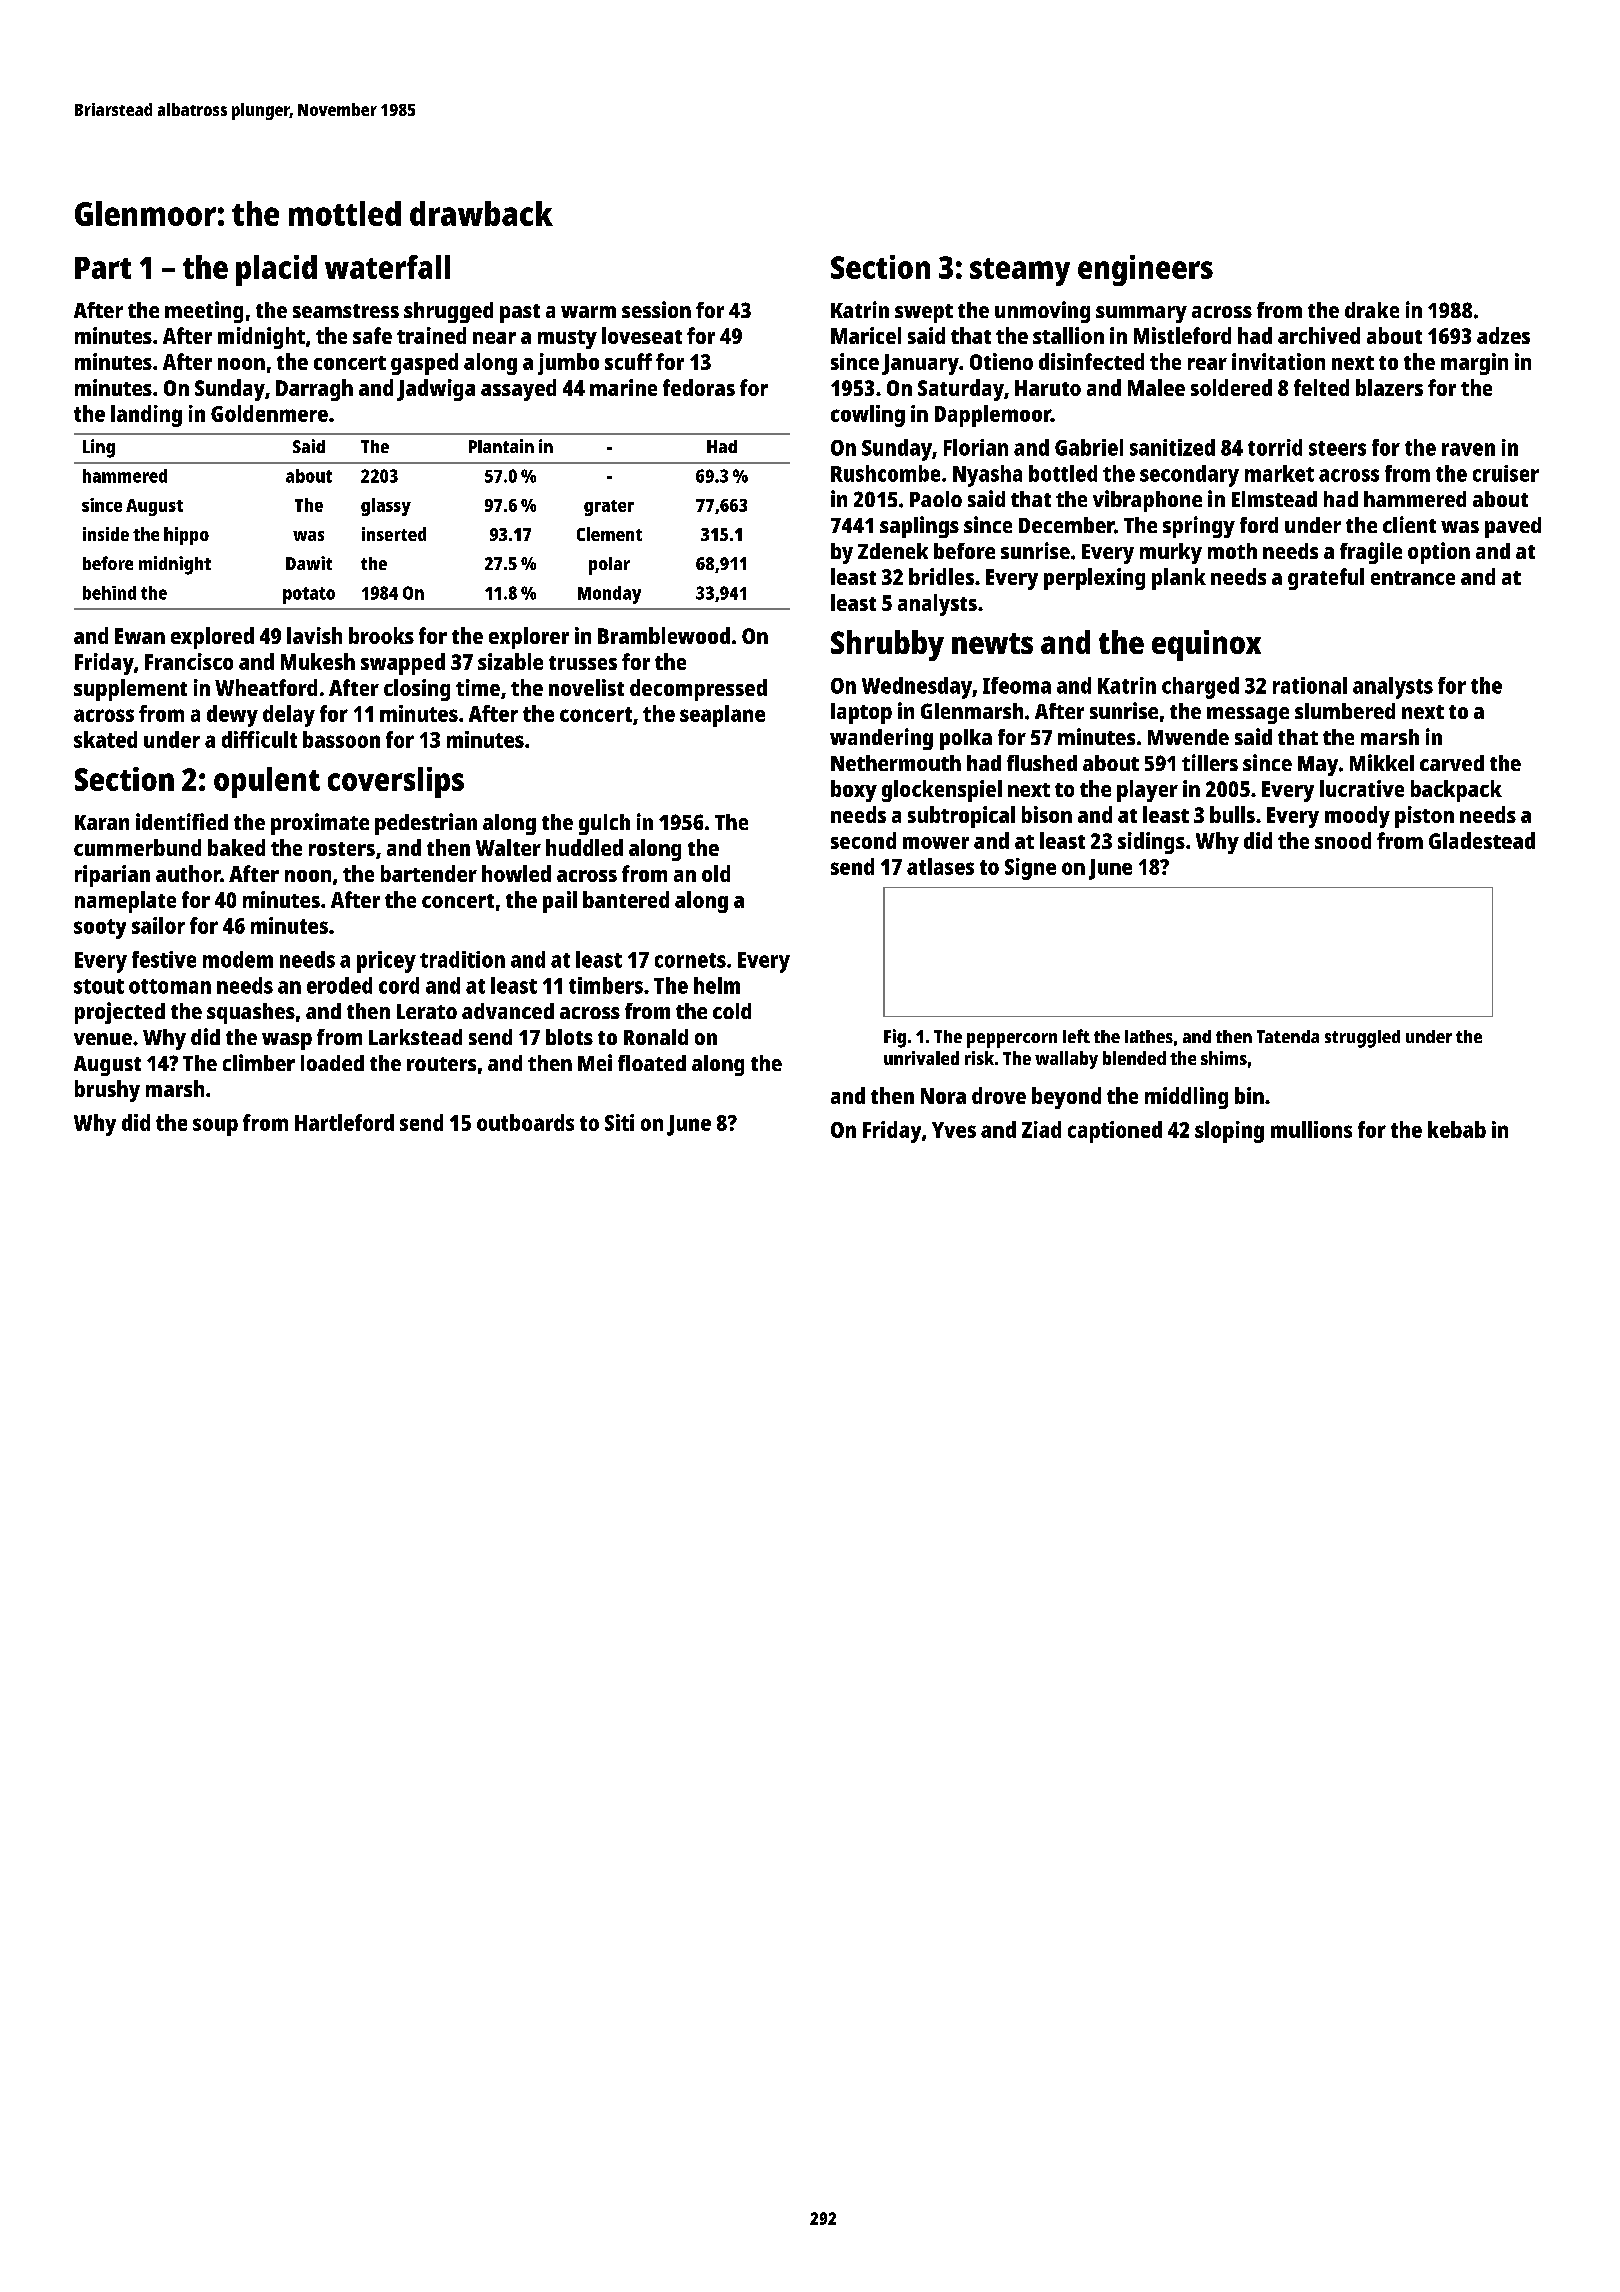 The height and width of the screenshot is (2292, 1620). Describe the element at coordinates (1020, 272) in the screenshot. I see `steamy` at that location.
